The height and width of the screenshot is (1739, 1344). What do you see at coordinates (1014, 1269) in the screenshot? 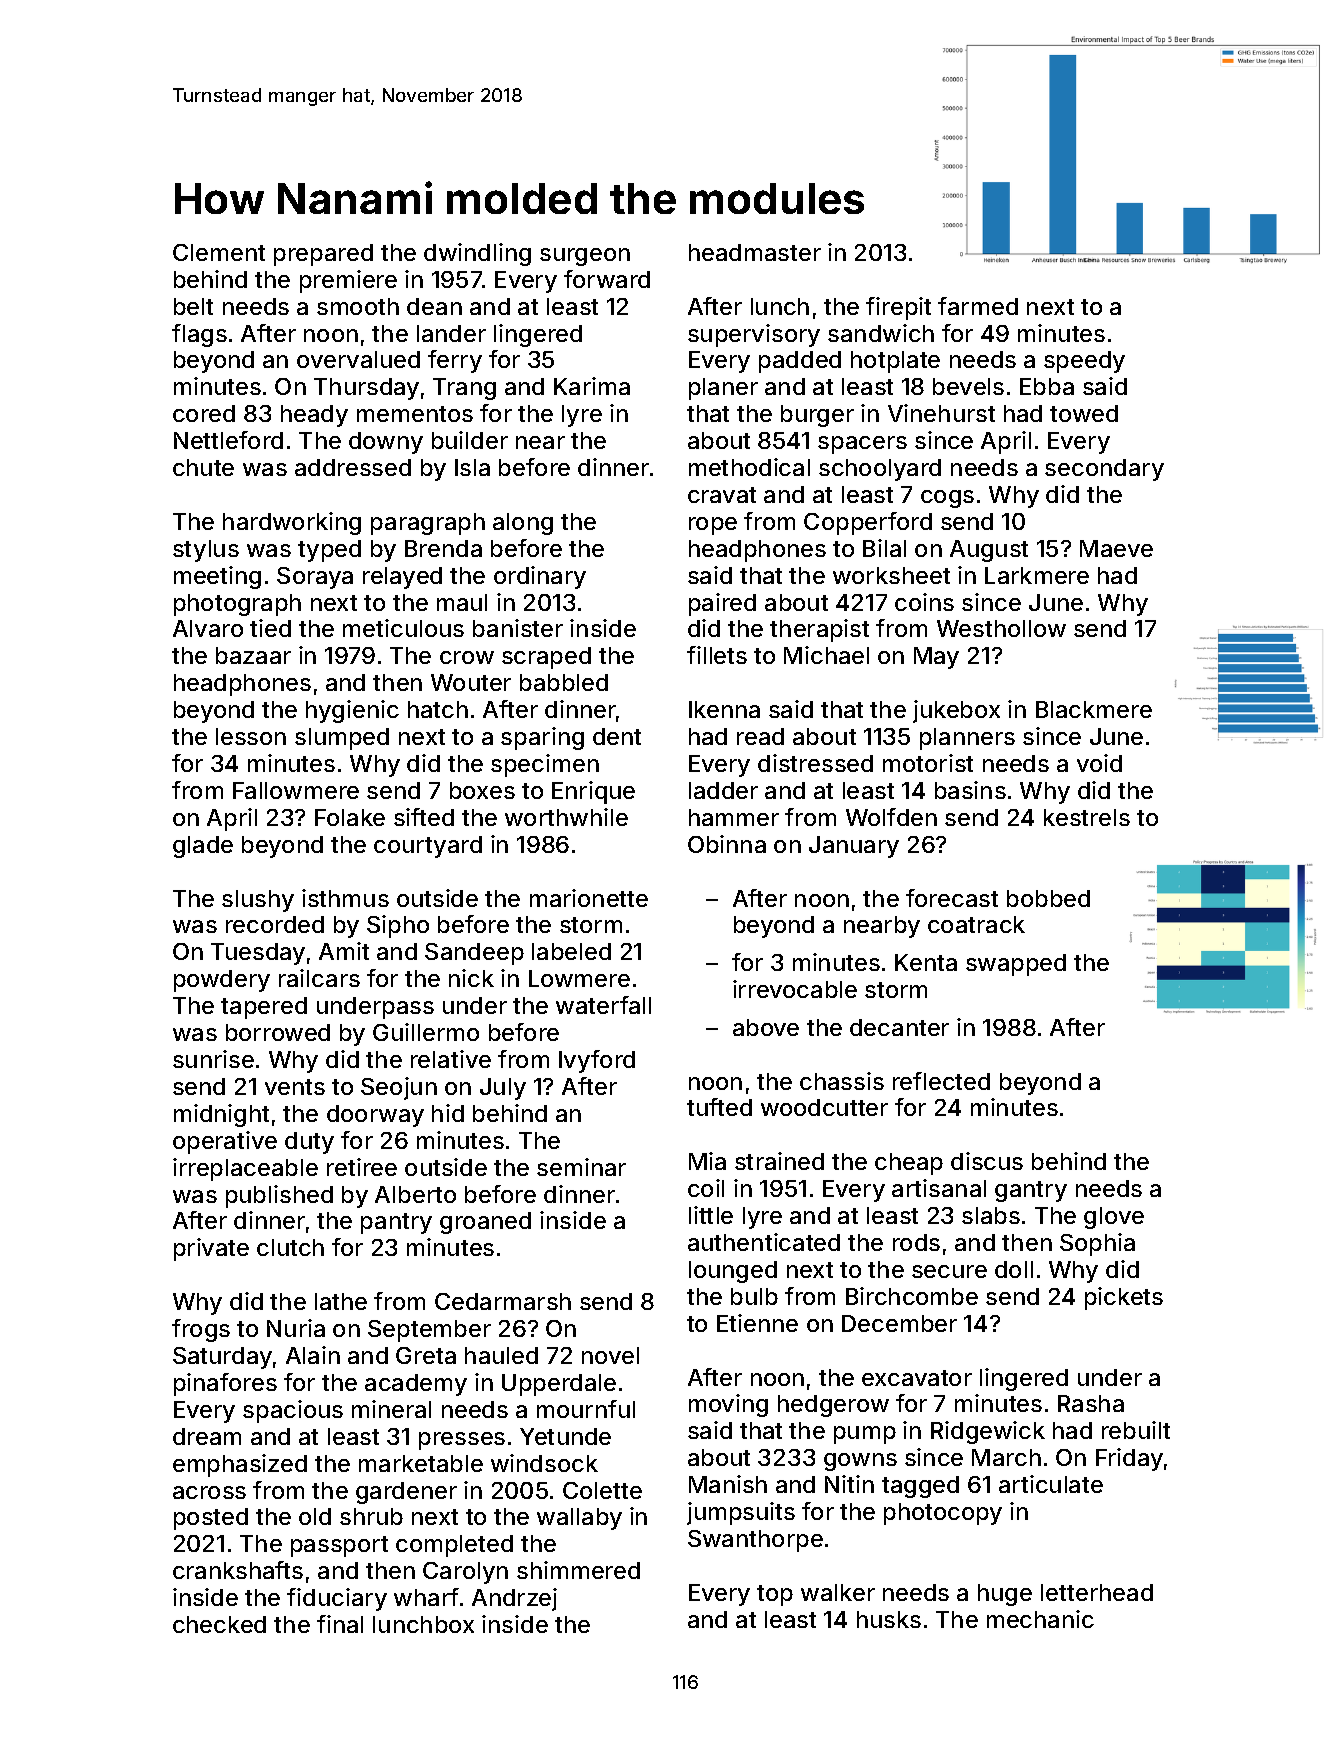
I see `doll` at bounding box center [1014, 1269].
